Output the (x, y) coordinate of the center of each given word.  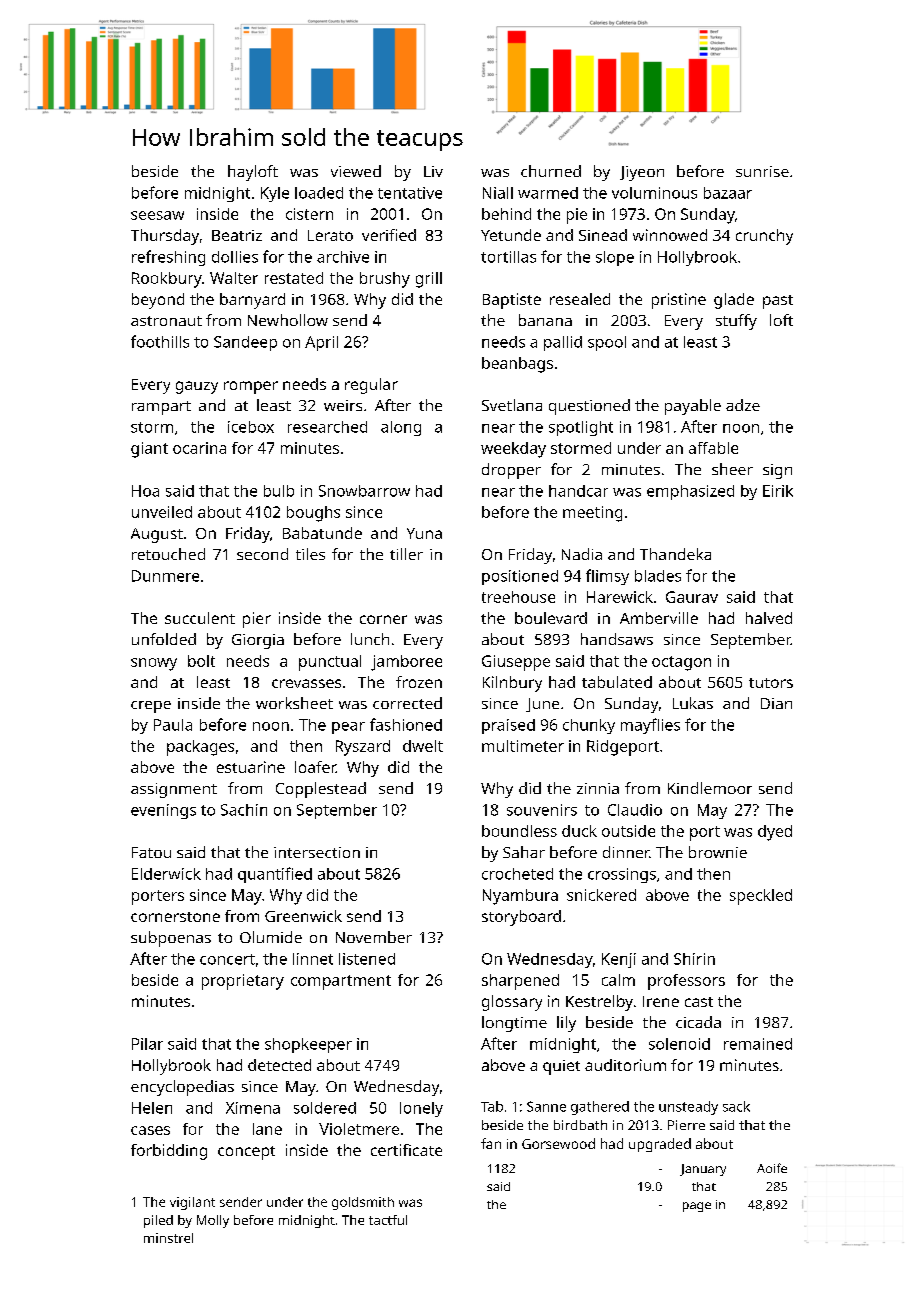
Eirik (778, 491)
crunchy (764, 237)
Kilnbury (512, 684)
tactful (388, 1220)
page (697, 1207)
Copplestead (321, 790)
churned (551, 171)
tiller (406, 554)
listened (367, 959)
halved (769, 618)
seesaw (157, 215)
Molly (213, 1221)
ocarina (199, 448)
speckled (761, 897)
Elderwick (166, 874)
